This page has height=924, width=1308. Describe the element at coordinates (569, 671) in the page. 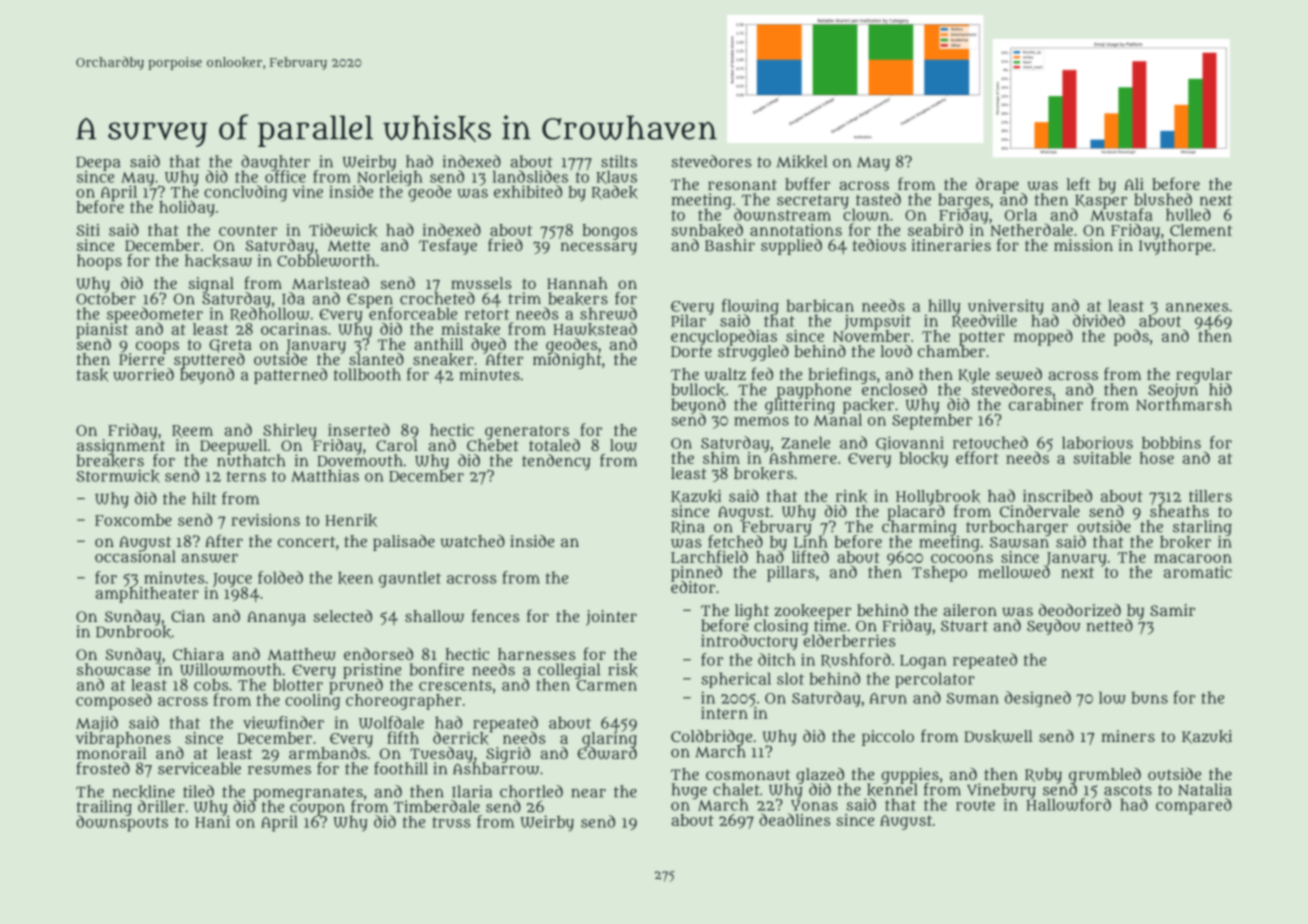

I see `collegial` at that location.
